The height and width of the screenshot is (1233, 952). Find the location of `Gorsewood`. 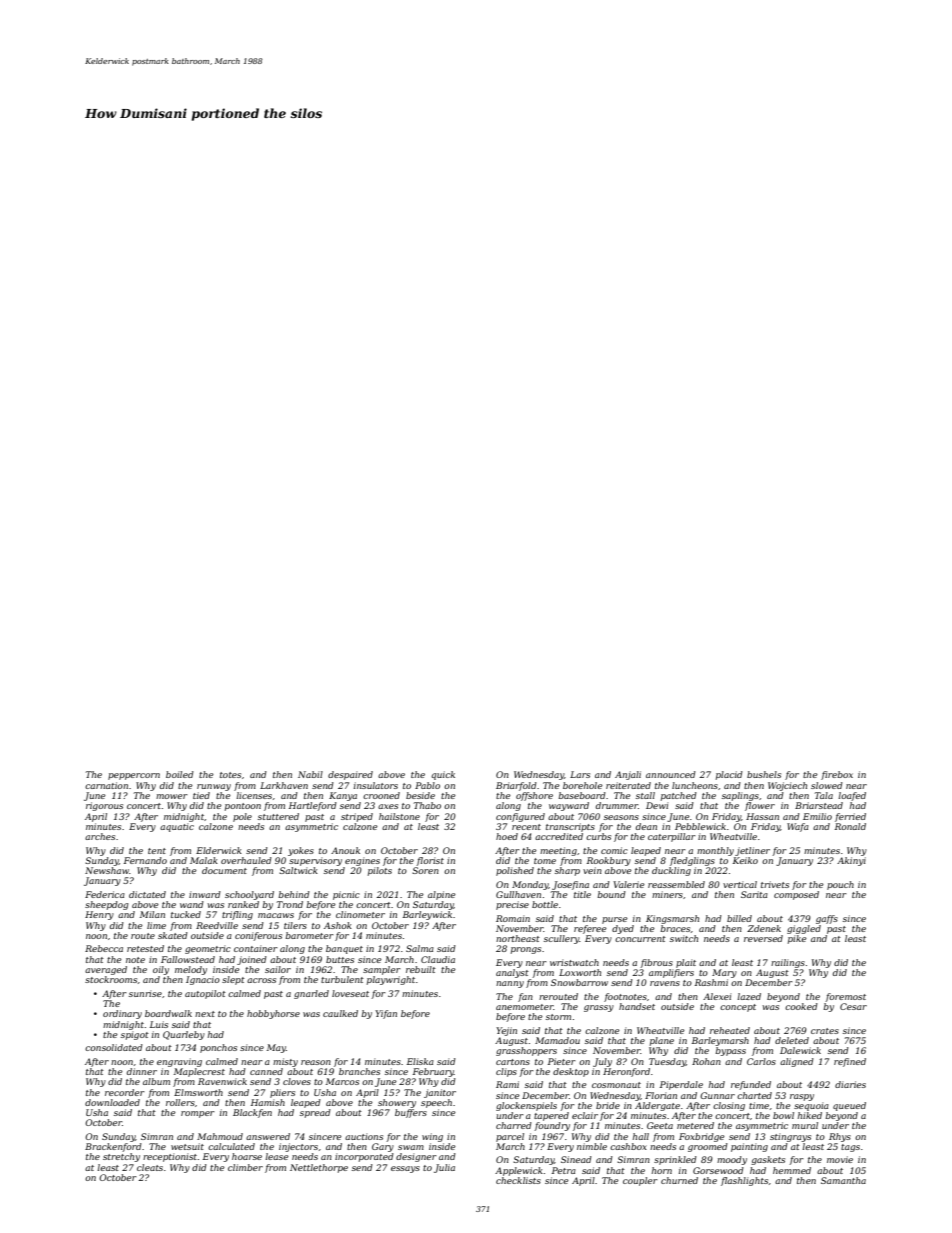

Gorsewood is located at coordinates (718, 1170).
